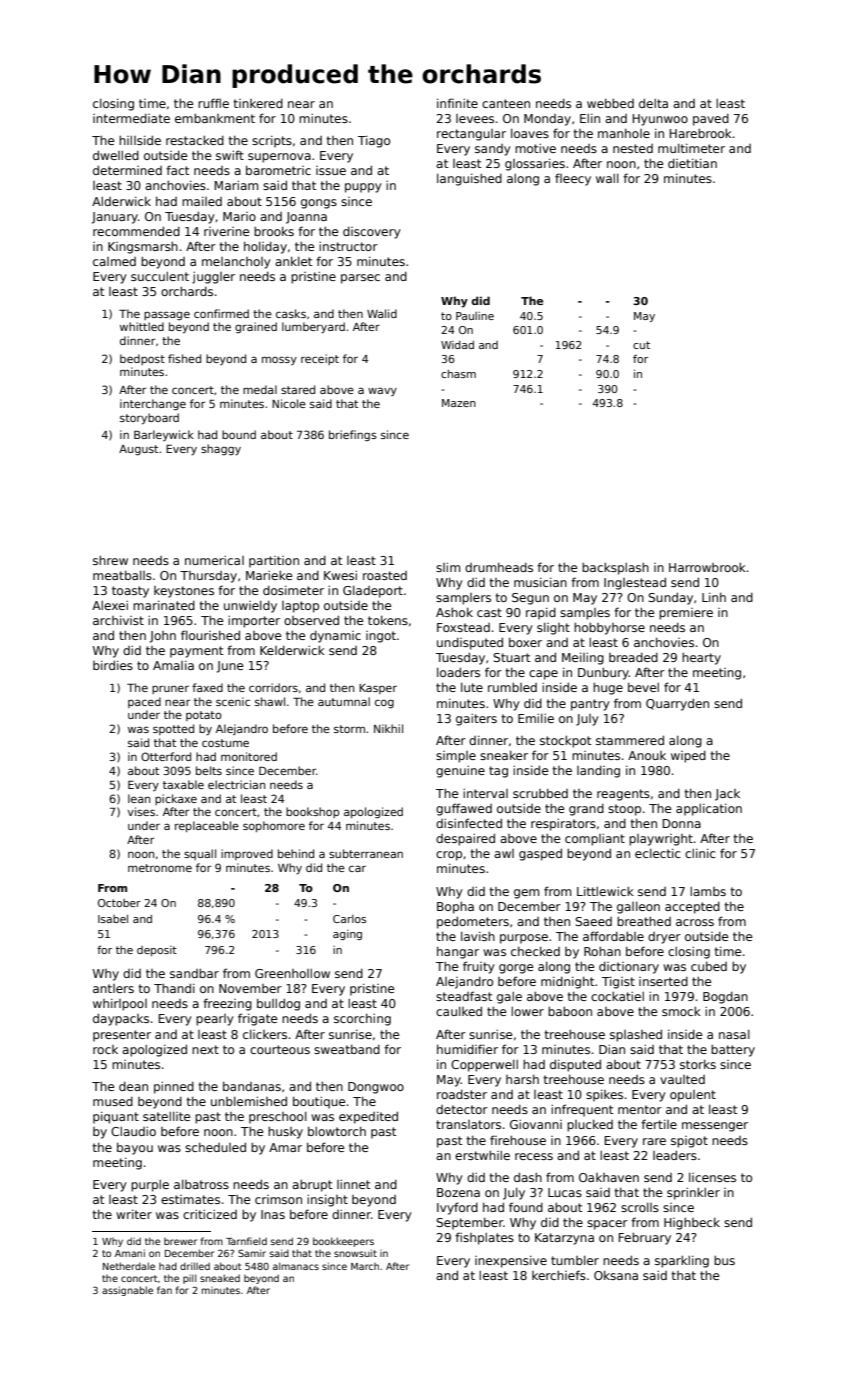  I want to click on bevel, so click(643, 687).
